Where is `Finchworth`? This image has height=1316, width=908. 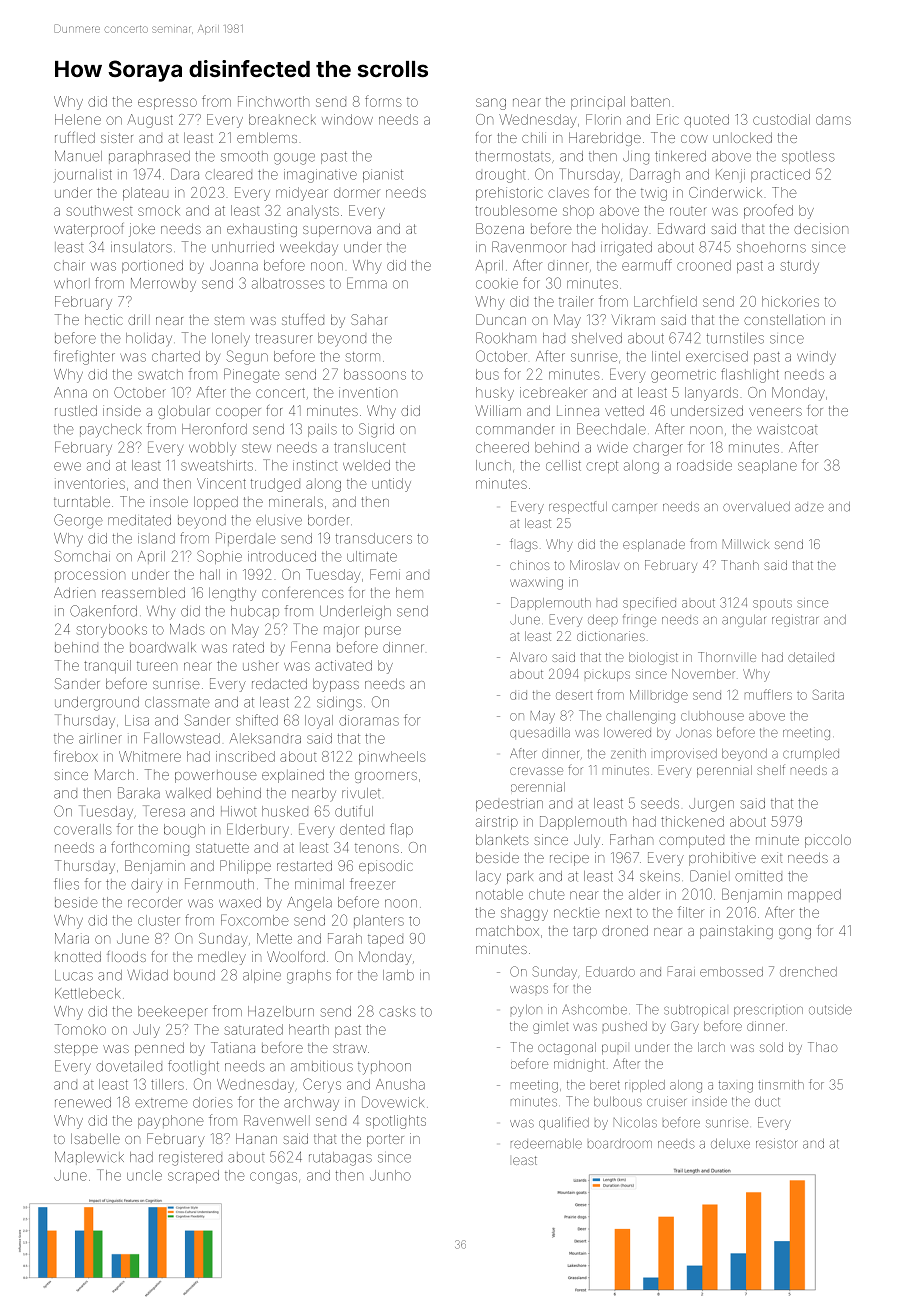
Finchworth is located at coordinates (273, 101).
